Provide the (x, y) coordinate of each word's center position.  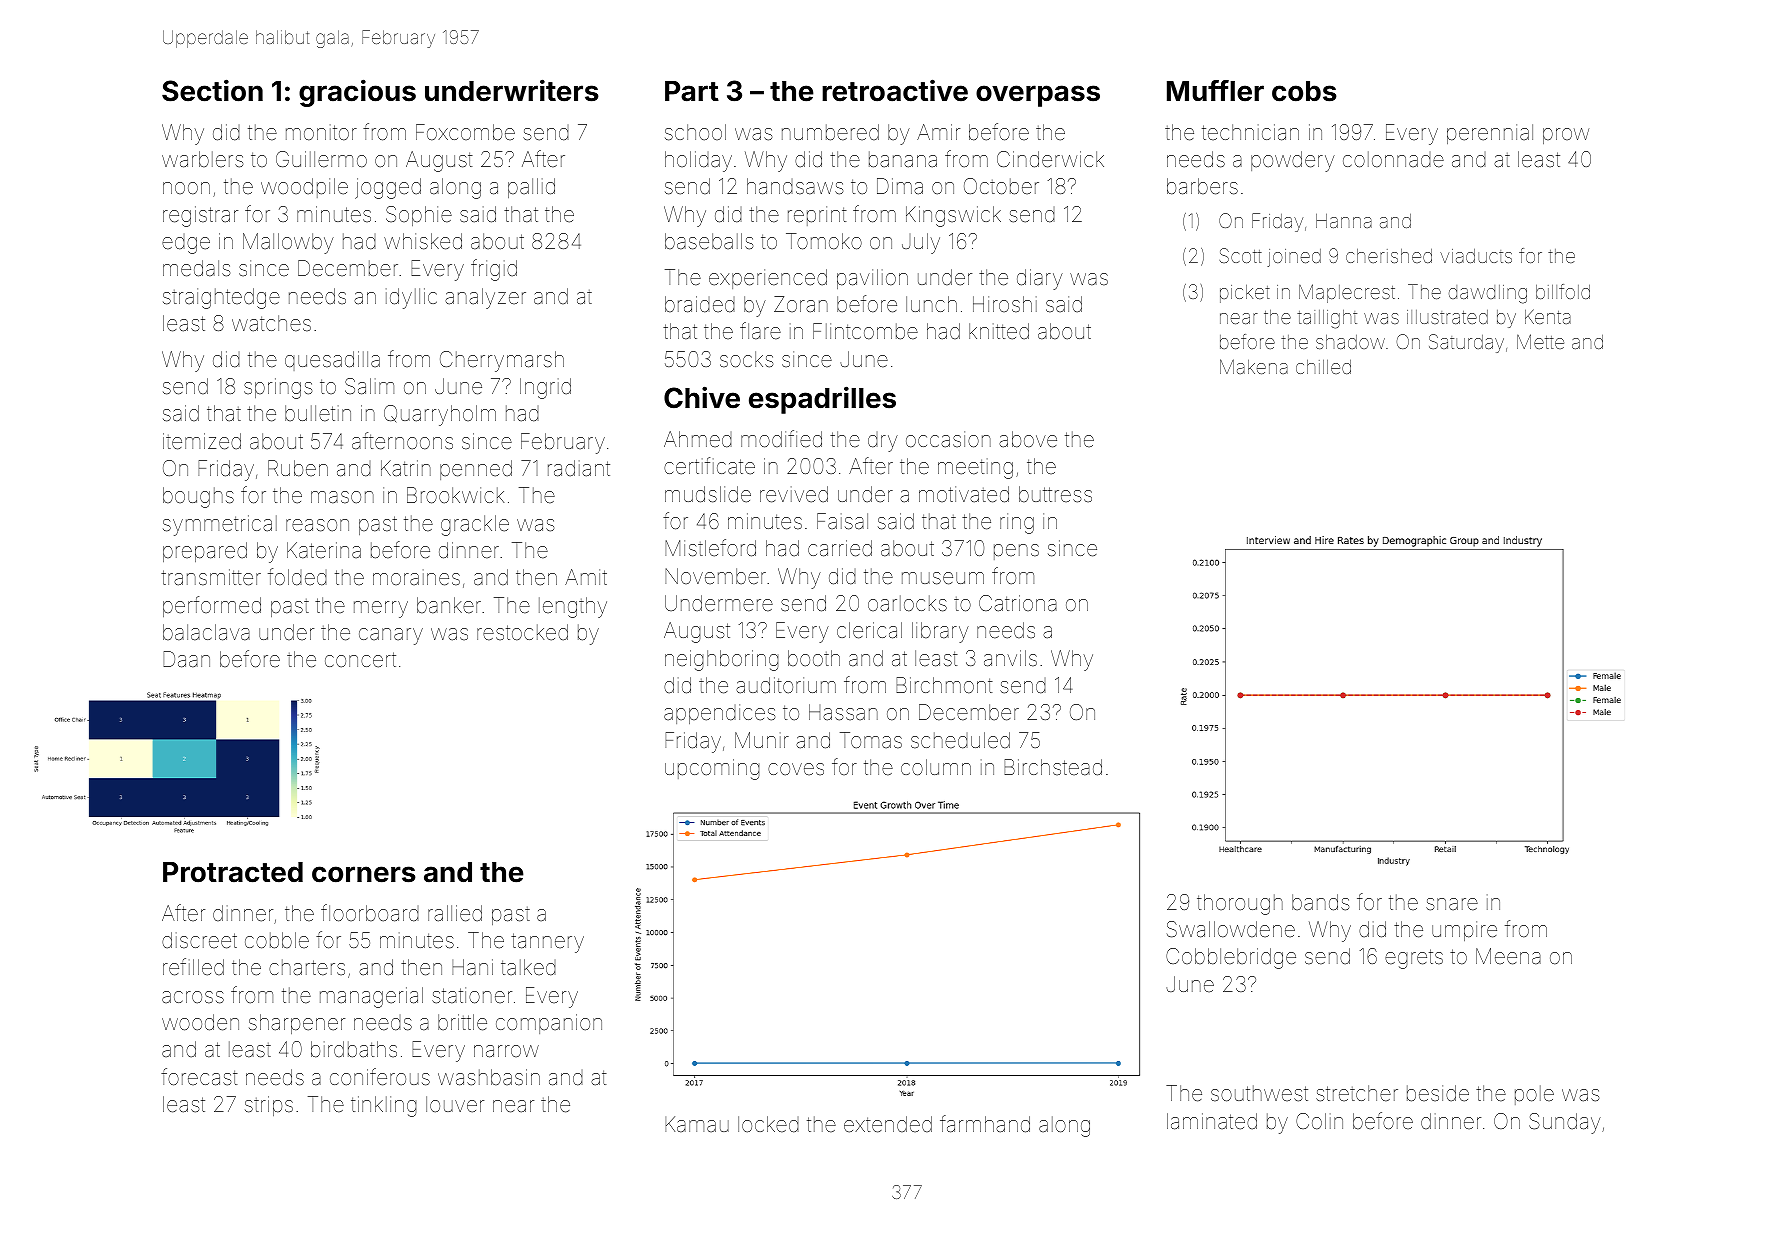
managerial (371, 997)
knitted (999, 331)
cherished (1389, 256)
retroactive (895, 90)
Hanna (1344, 221)
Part (692, 91)
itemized (202, 441)
